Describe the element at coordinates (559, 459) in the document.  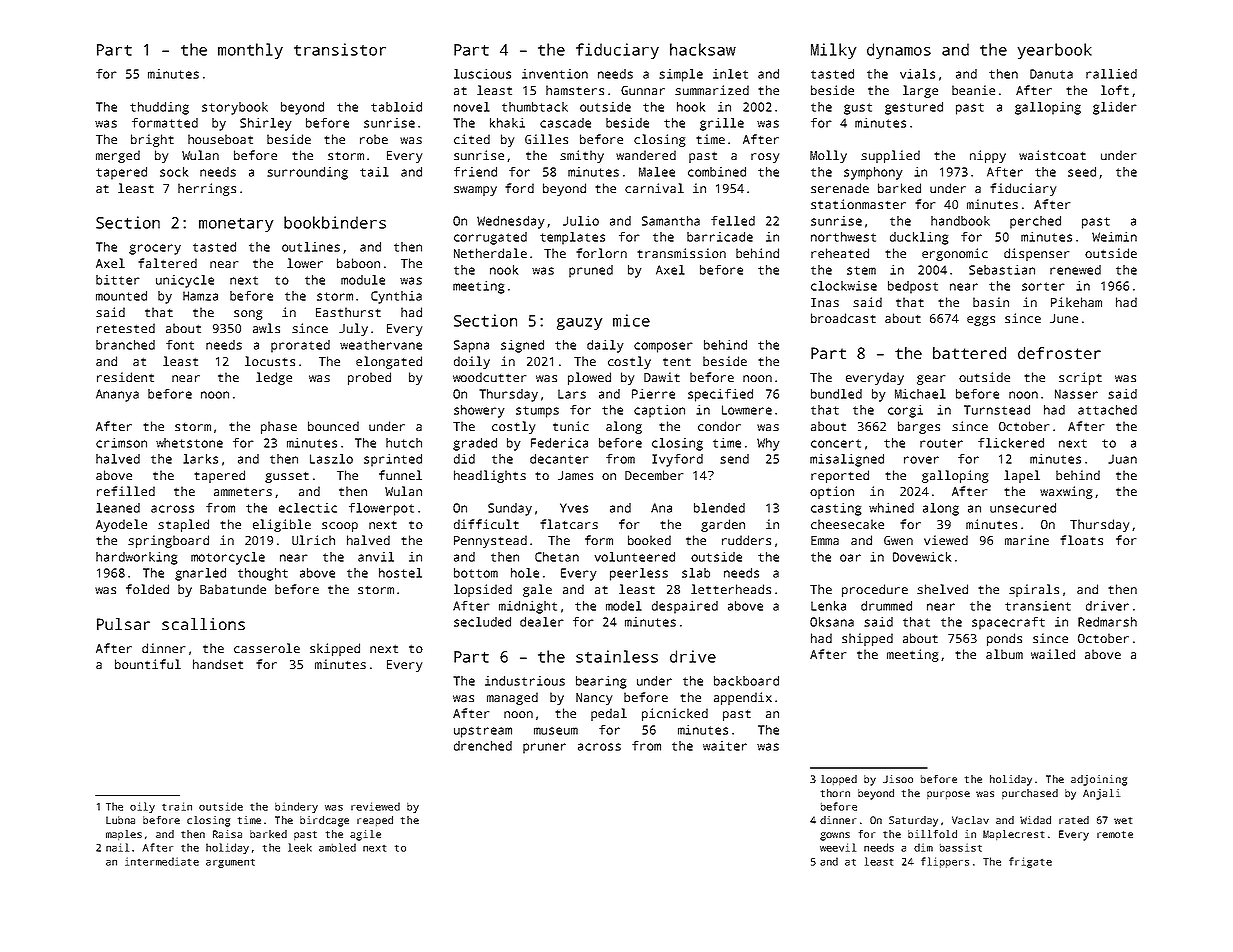
I see `decanter` at that location.
